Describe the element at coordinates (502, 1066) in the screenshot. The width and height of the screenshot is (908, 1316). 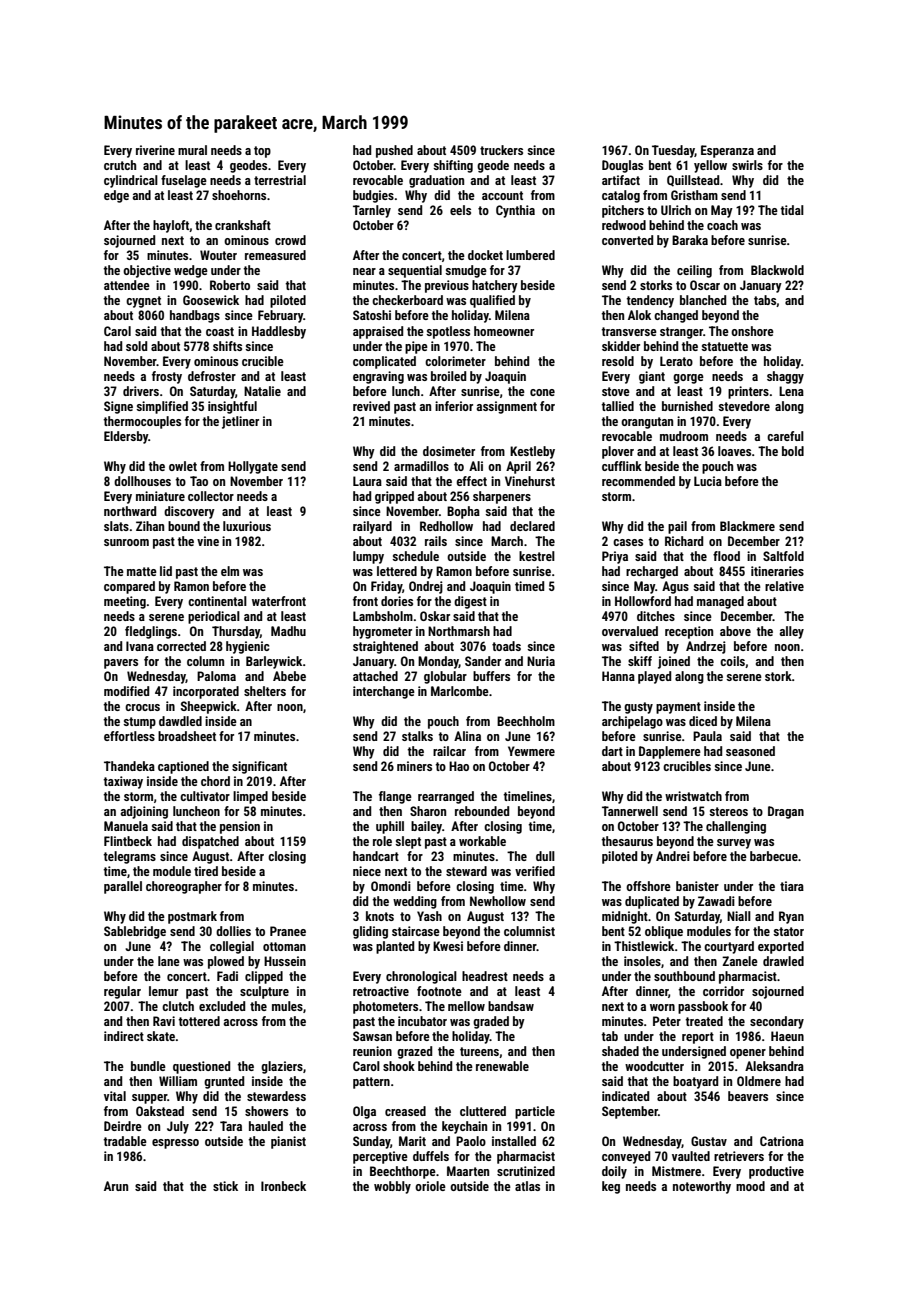
I see `renewable` at that location.
